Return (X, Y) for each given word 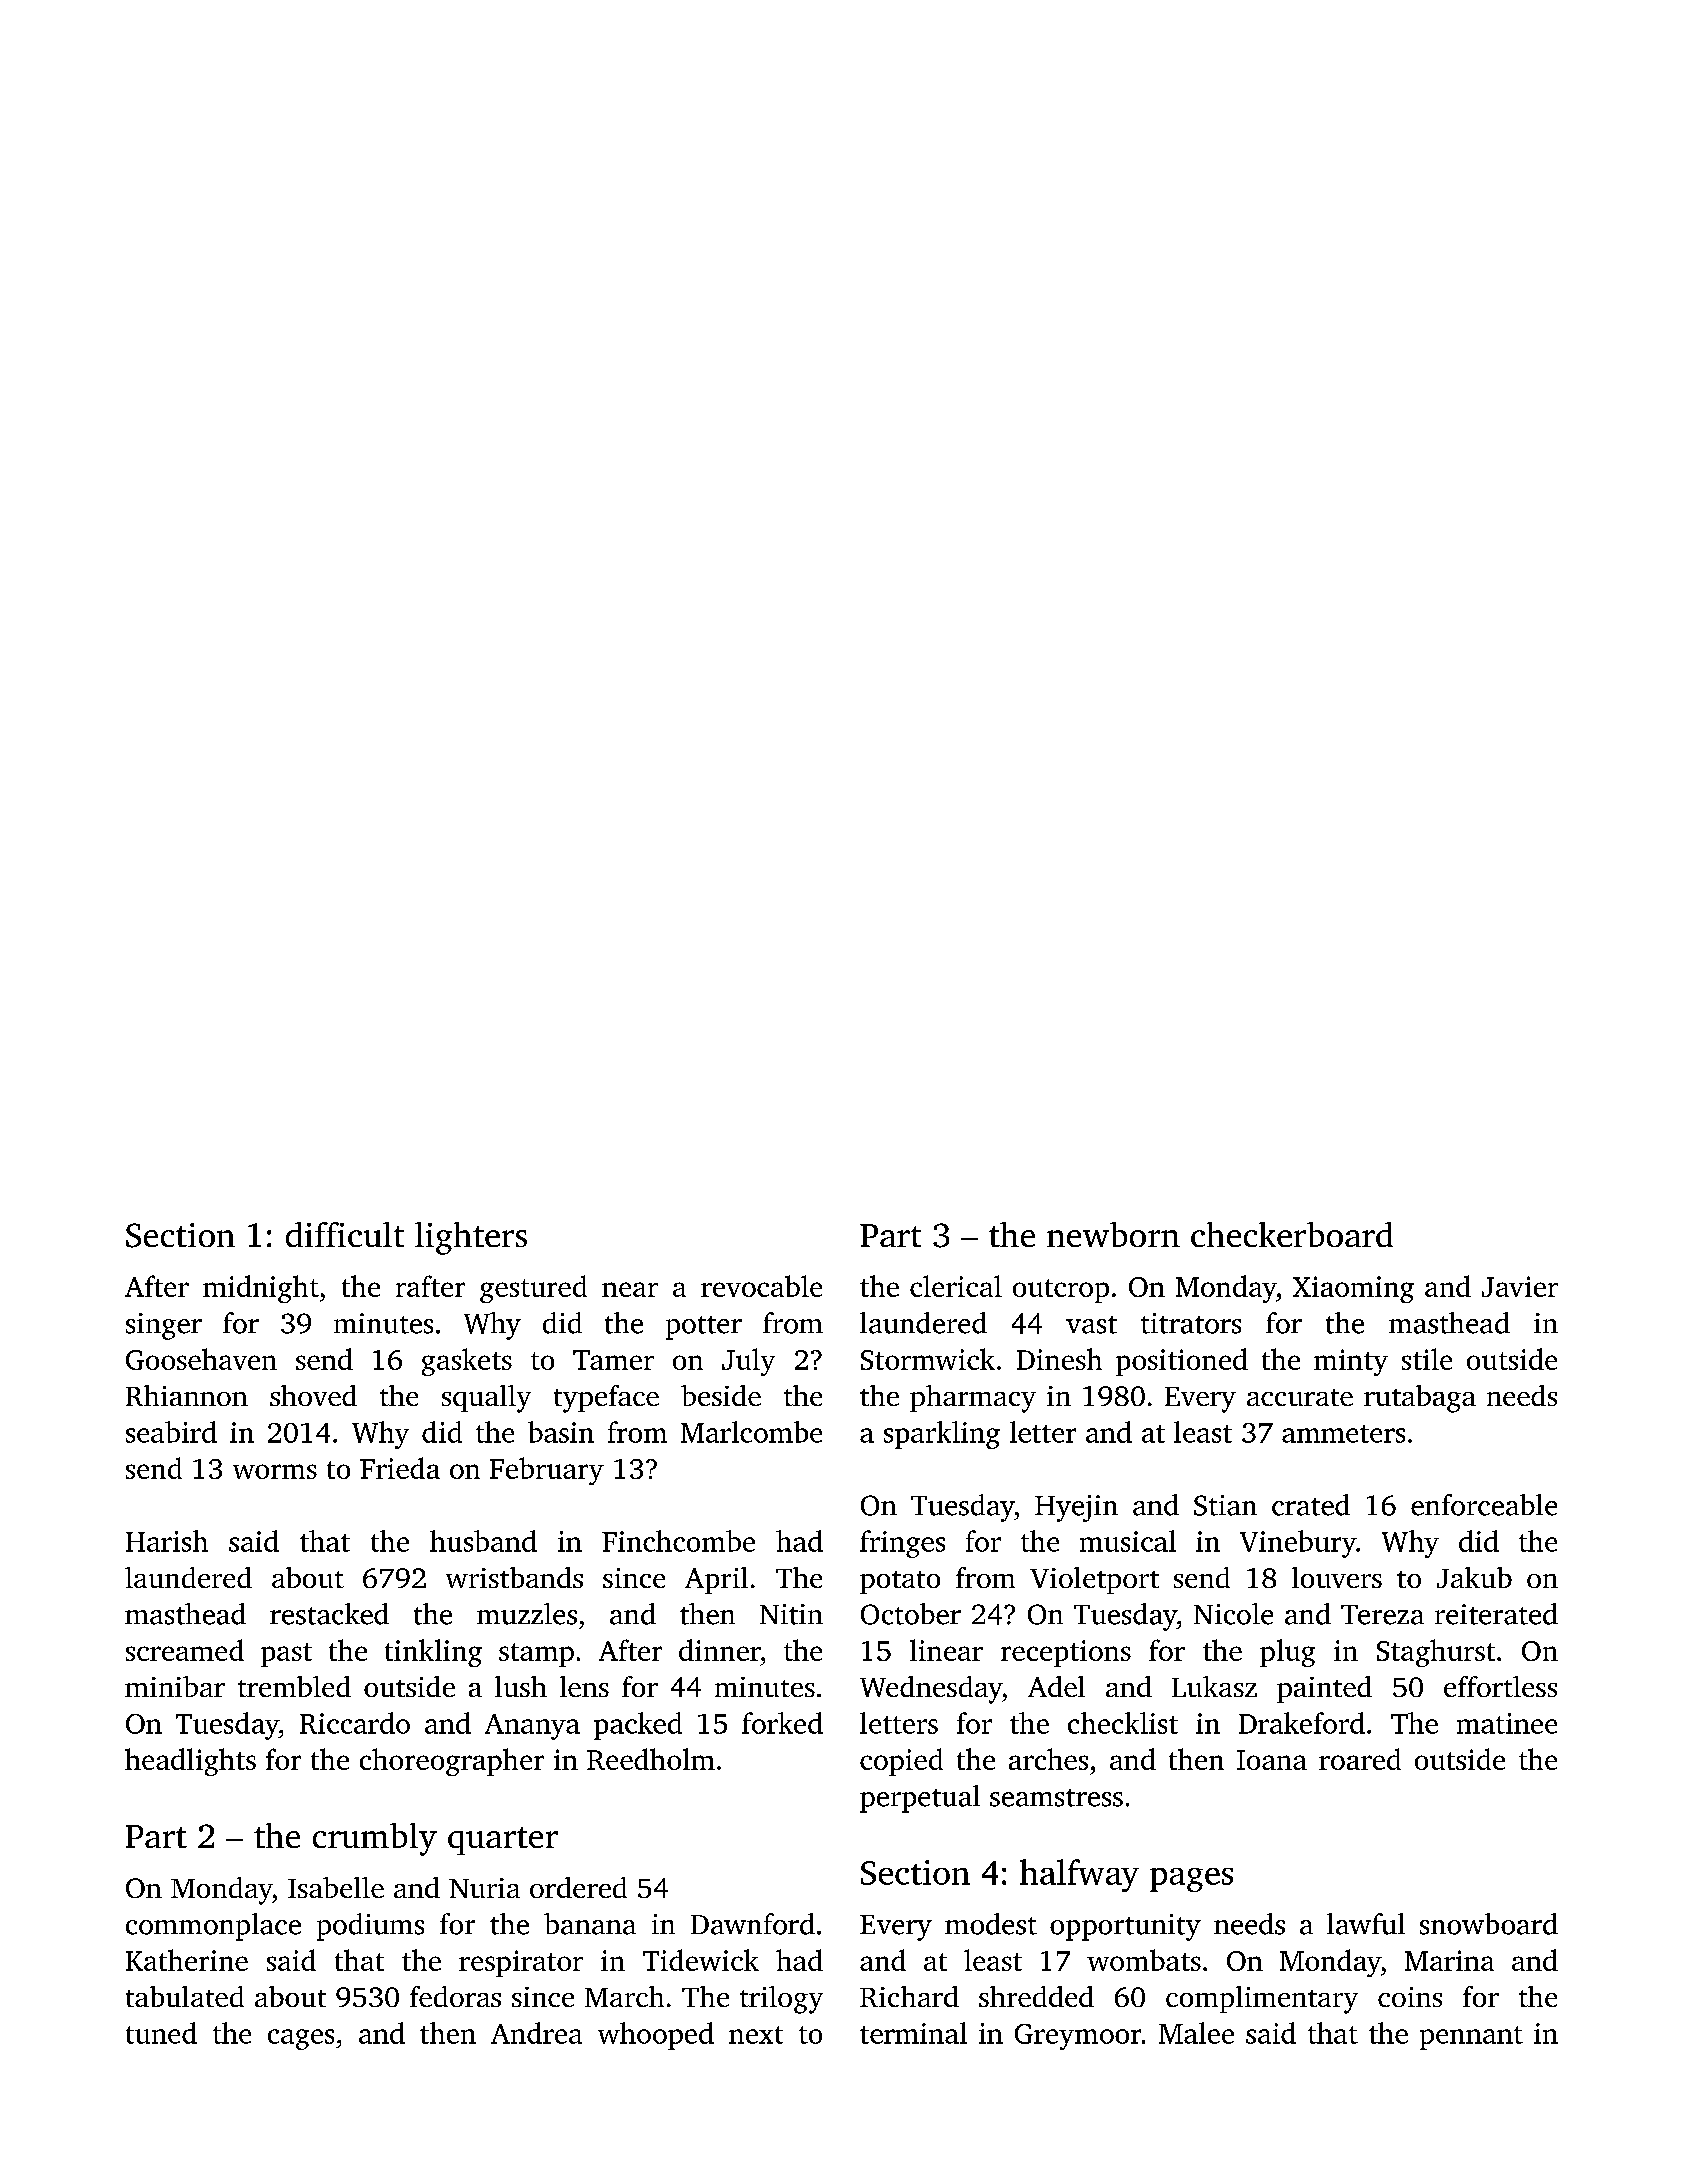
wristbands (514, 1577)
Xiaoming (1353, 1289)
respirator (521, 1963)
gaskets (467, 1362)
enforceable (1484, 1505)
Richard (909, 1996)
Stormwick (928, 1359)
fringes (902, 1544)
